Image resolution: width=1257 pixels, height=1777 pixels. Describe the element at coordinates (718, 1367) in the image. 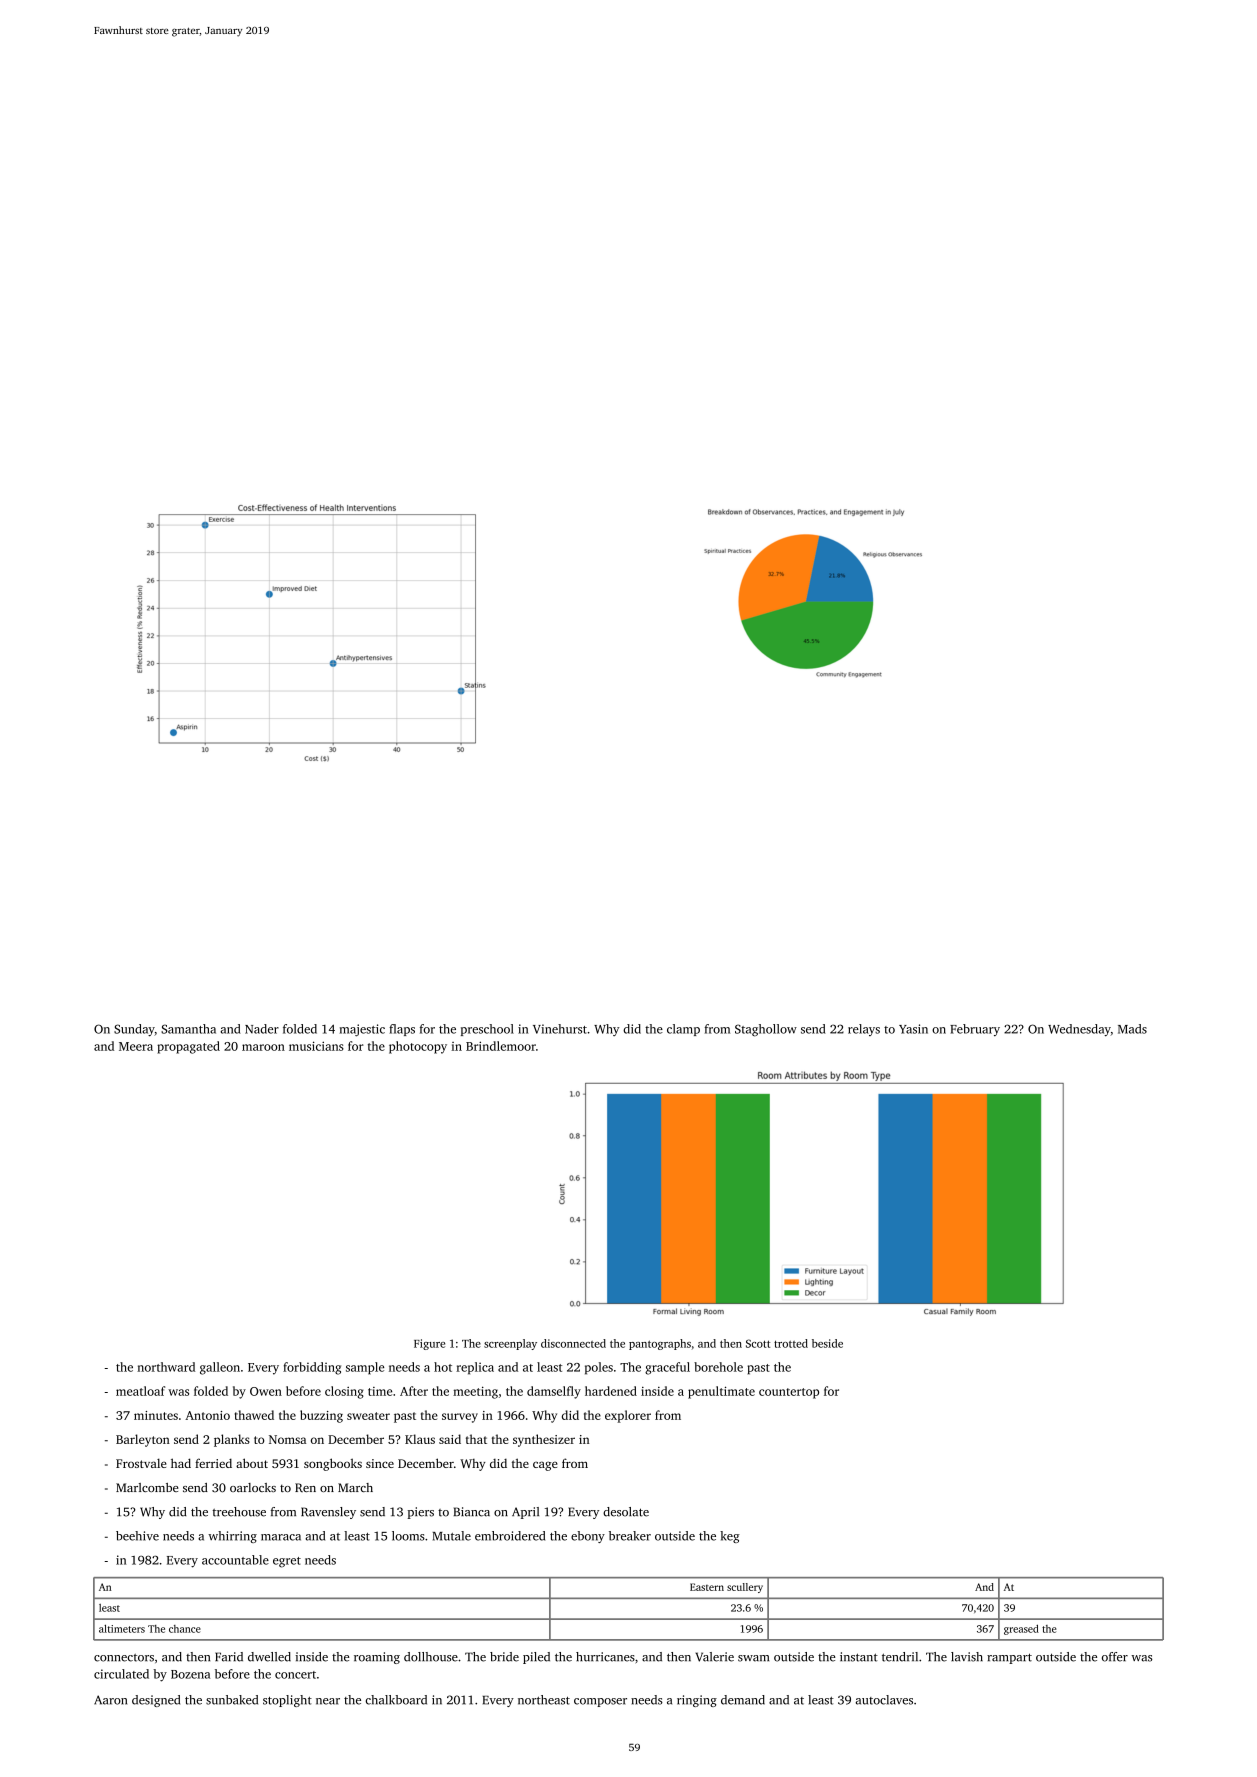

I see `borehole` at that location.
